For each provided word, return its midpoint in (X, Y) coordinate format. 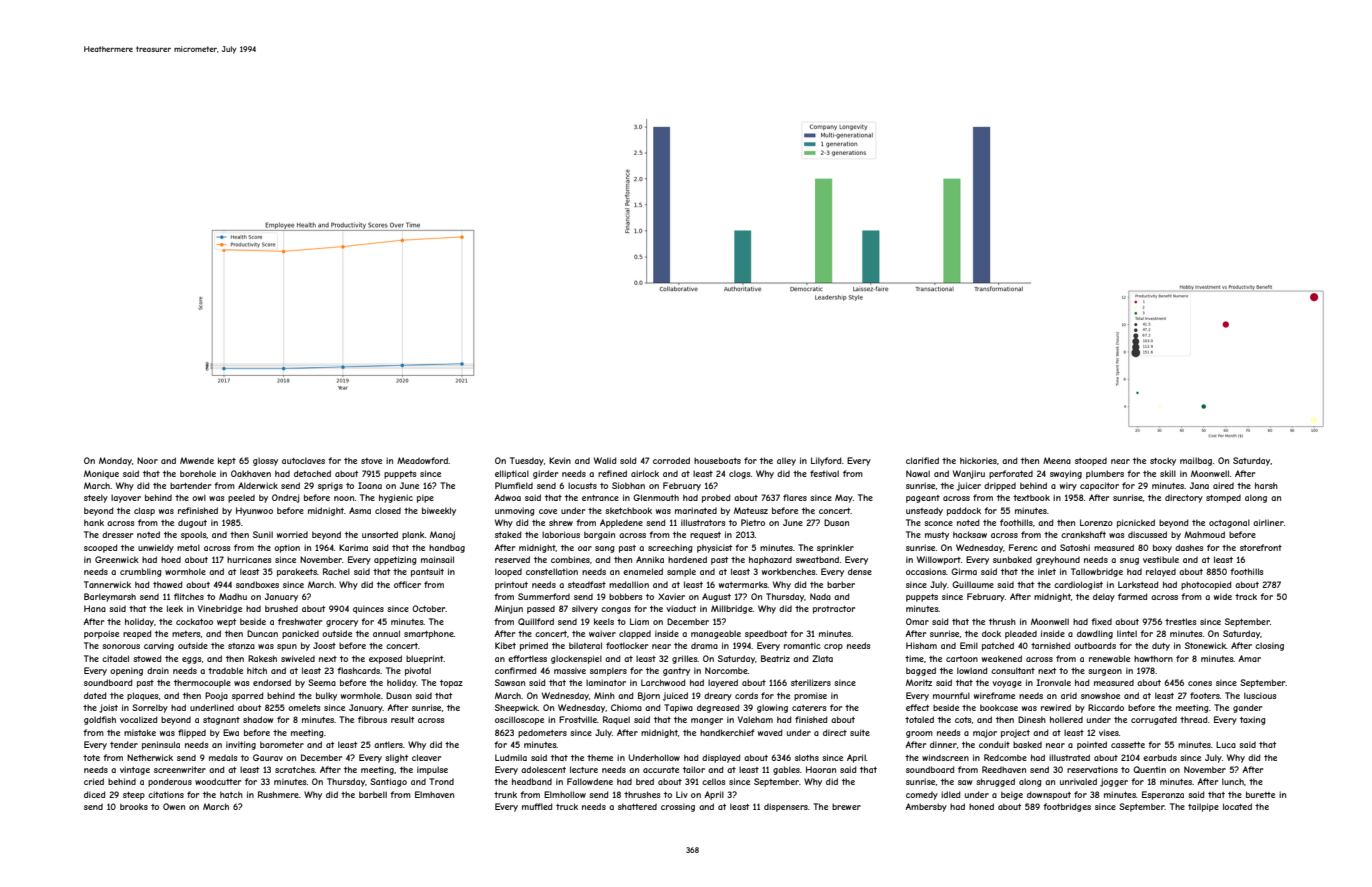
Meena (1057, 460)
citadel (115, 658)
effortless (527, 658)
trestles (1181, 621)
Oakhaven (251, 473)
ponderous (170, 782)
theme (600, 757)
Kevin (560, 460)
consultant (1013, 670)
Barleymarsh (110, 597)
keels (604, 621)
